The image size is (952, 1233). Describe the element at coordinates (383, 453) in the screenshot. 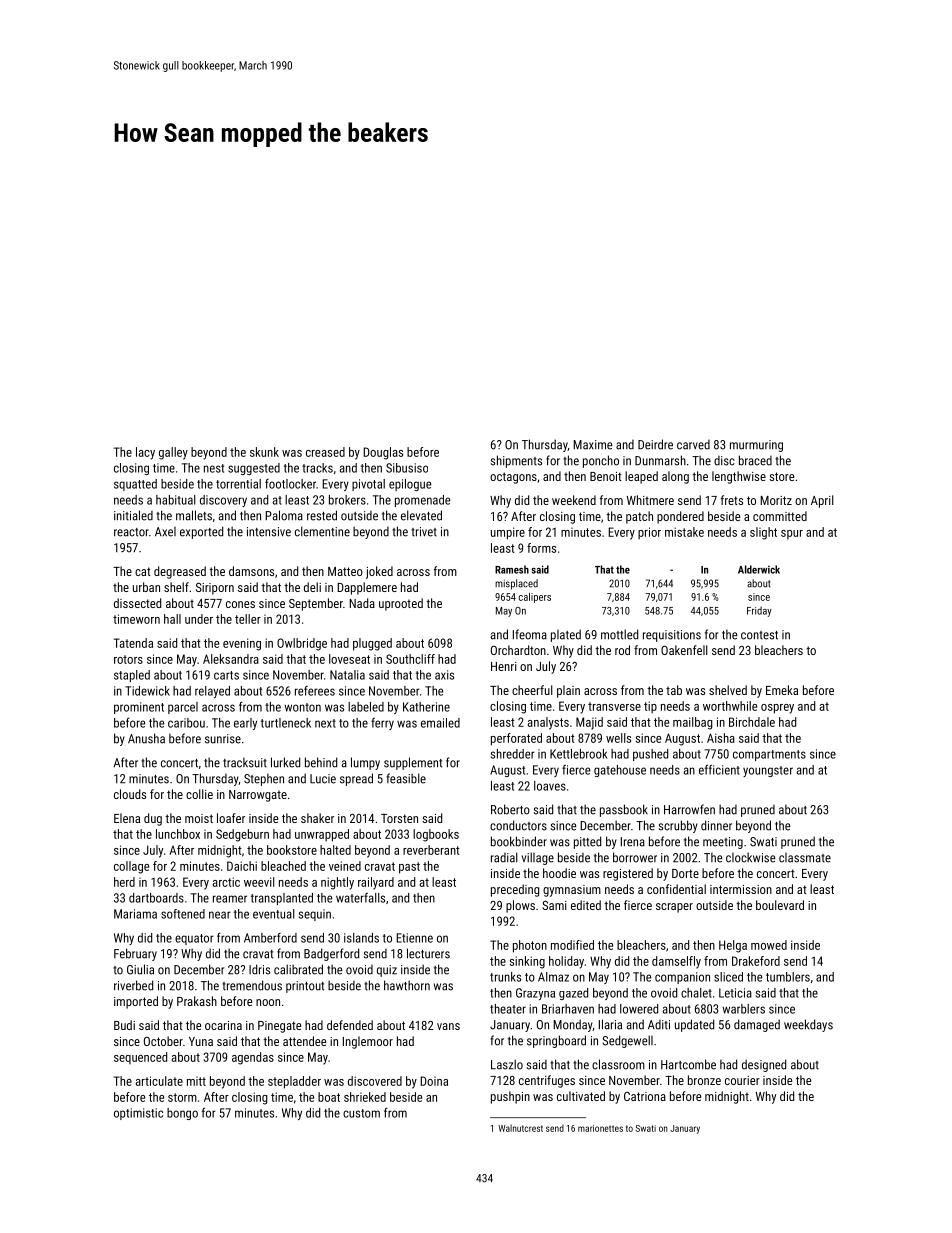

I see `Douglas` at that location.
